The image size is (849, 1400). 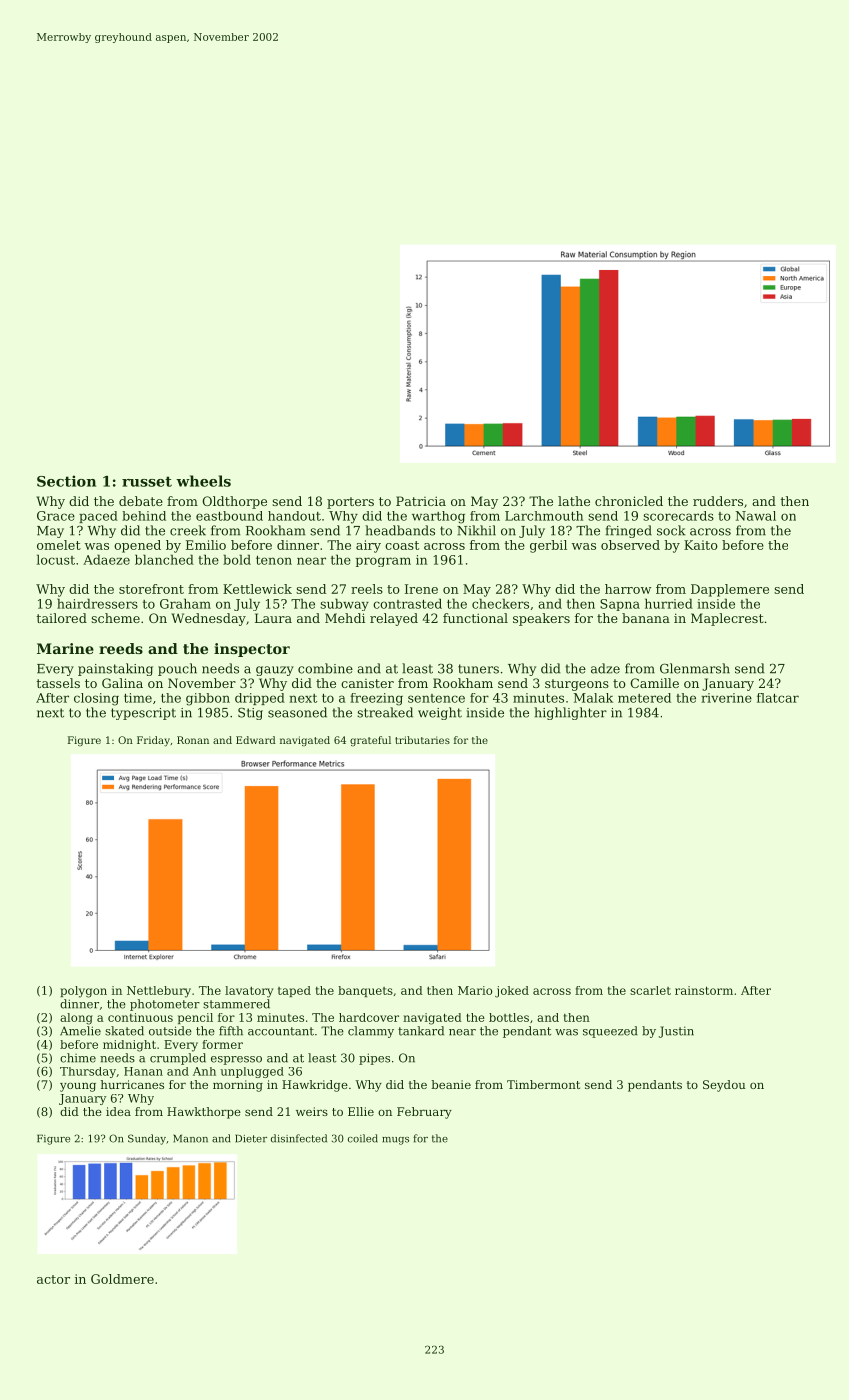 I want to click on riverine, so click(x=726, y=698).
